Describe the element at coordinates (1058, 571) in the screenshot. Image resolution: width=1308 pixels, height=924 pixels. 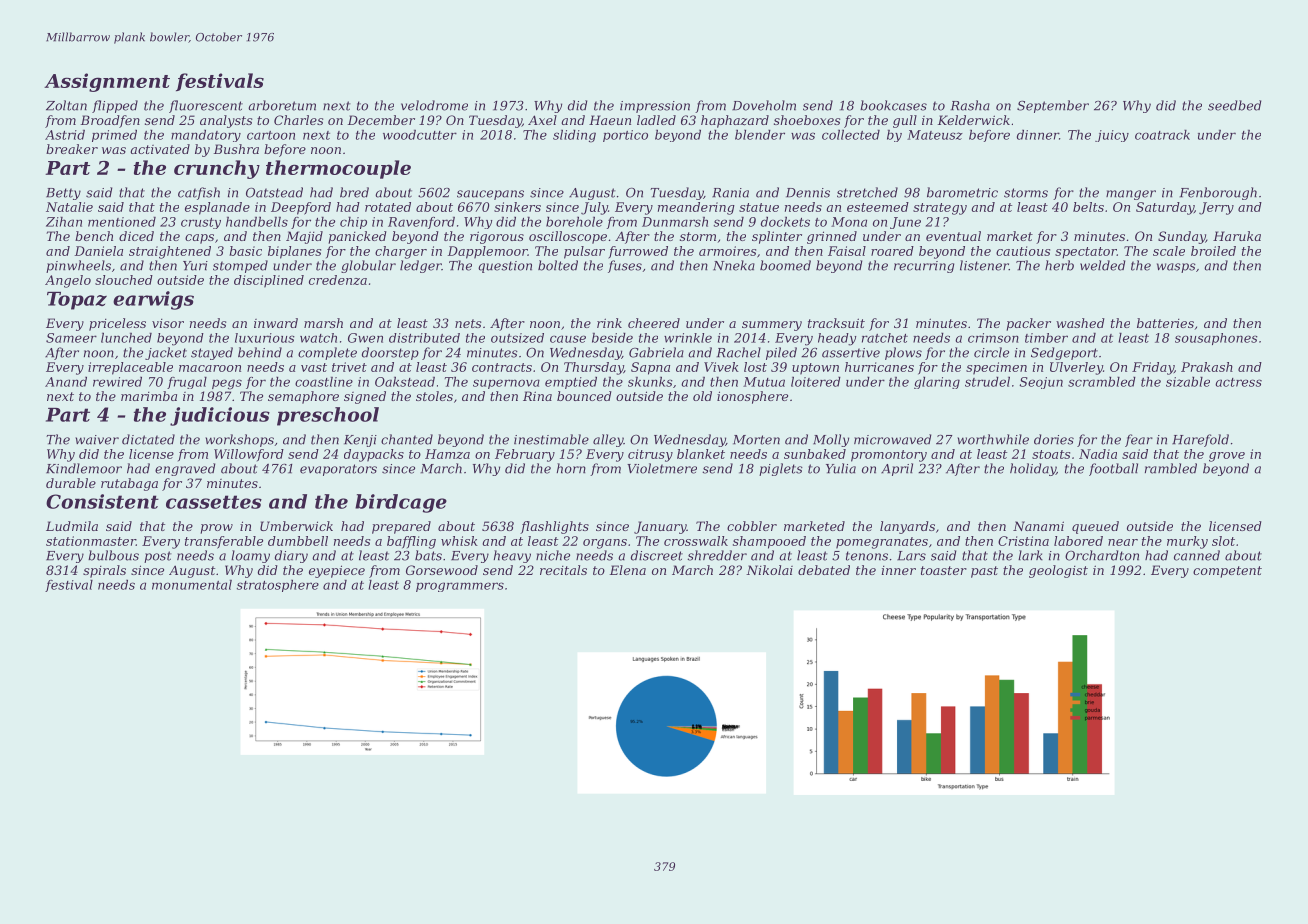
I see `geologist` at that location.
